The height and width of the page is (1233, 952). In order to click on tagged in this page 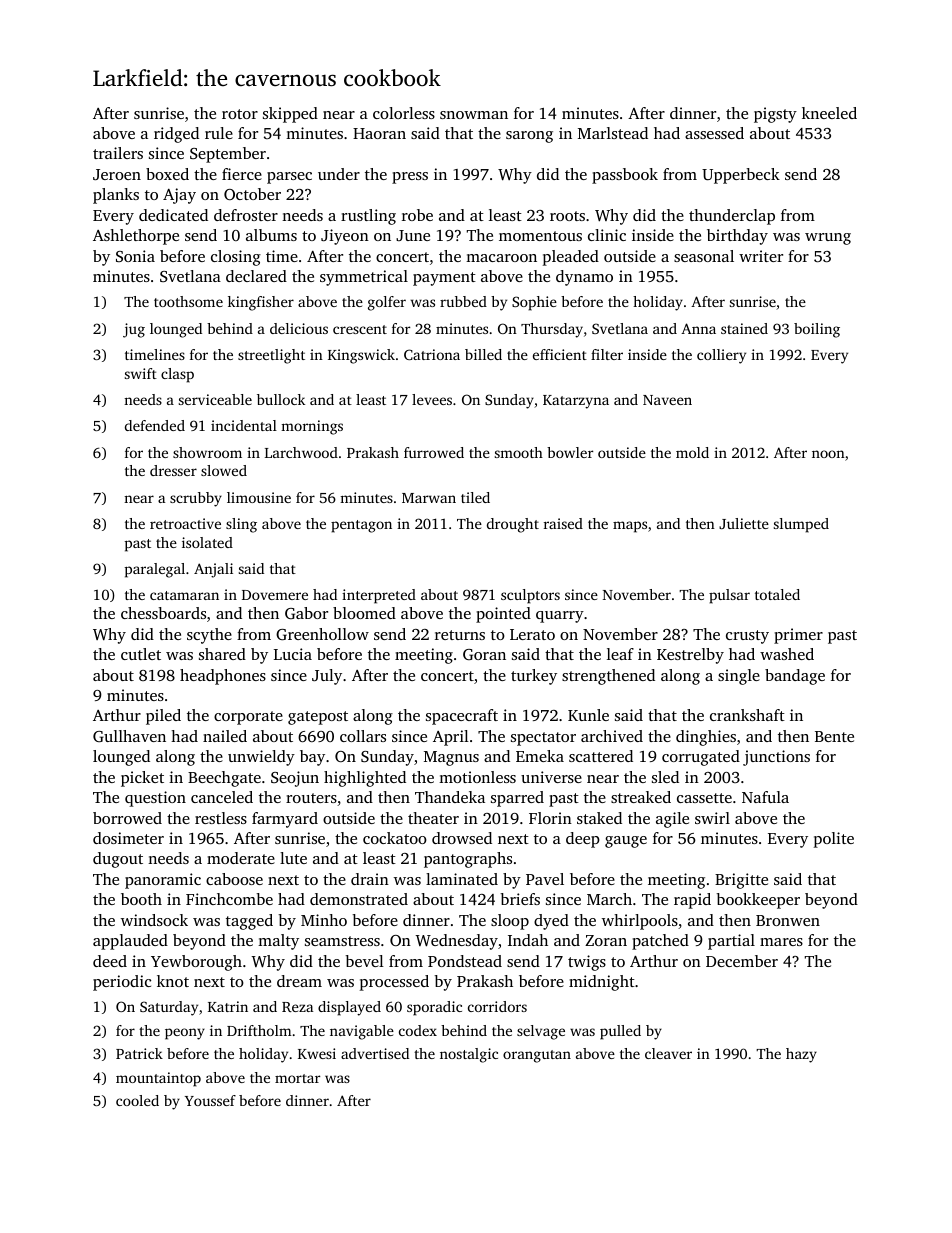, I will do `click(249, 922)`.
